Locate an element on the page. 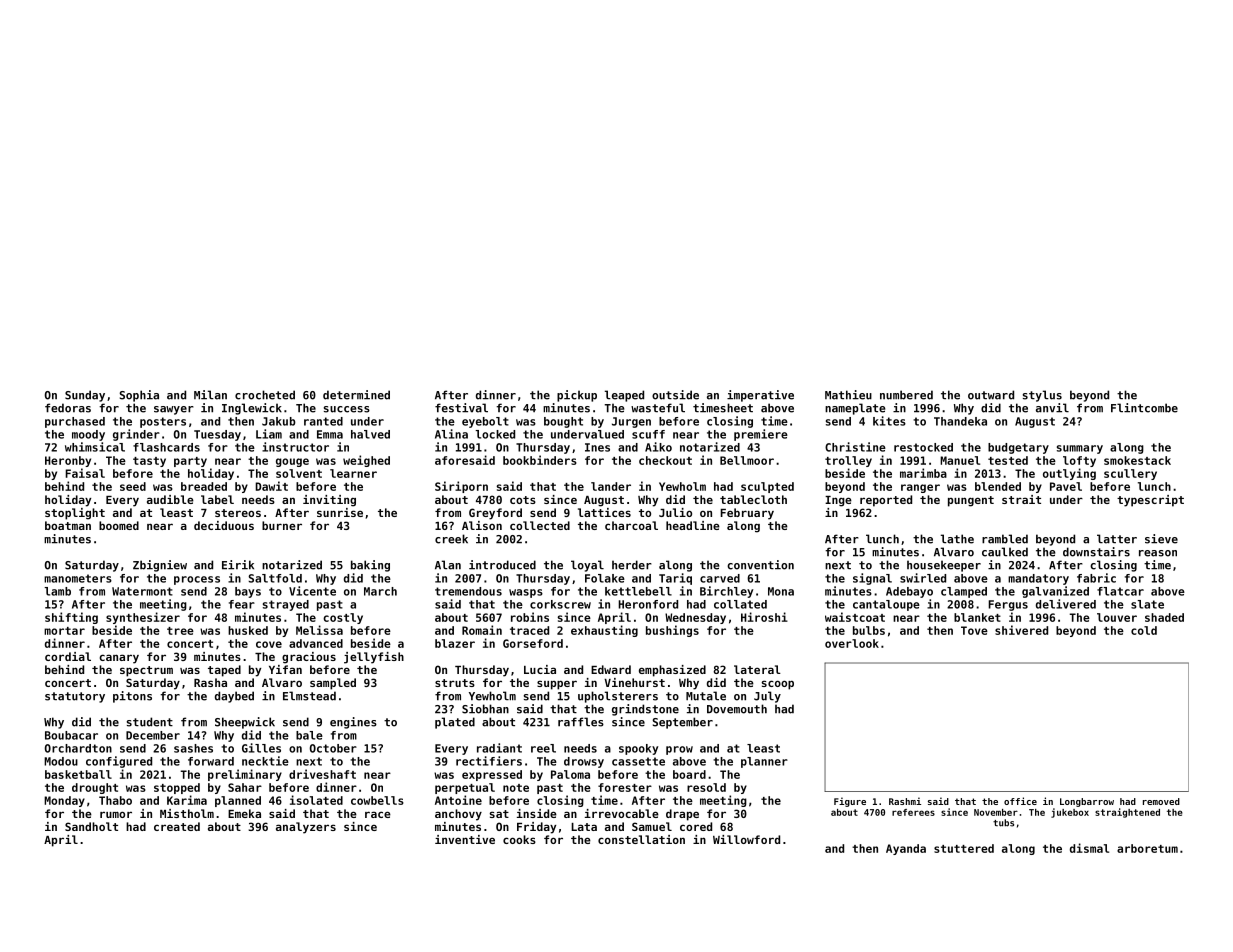  September is located at coordinates (682, 723).
